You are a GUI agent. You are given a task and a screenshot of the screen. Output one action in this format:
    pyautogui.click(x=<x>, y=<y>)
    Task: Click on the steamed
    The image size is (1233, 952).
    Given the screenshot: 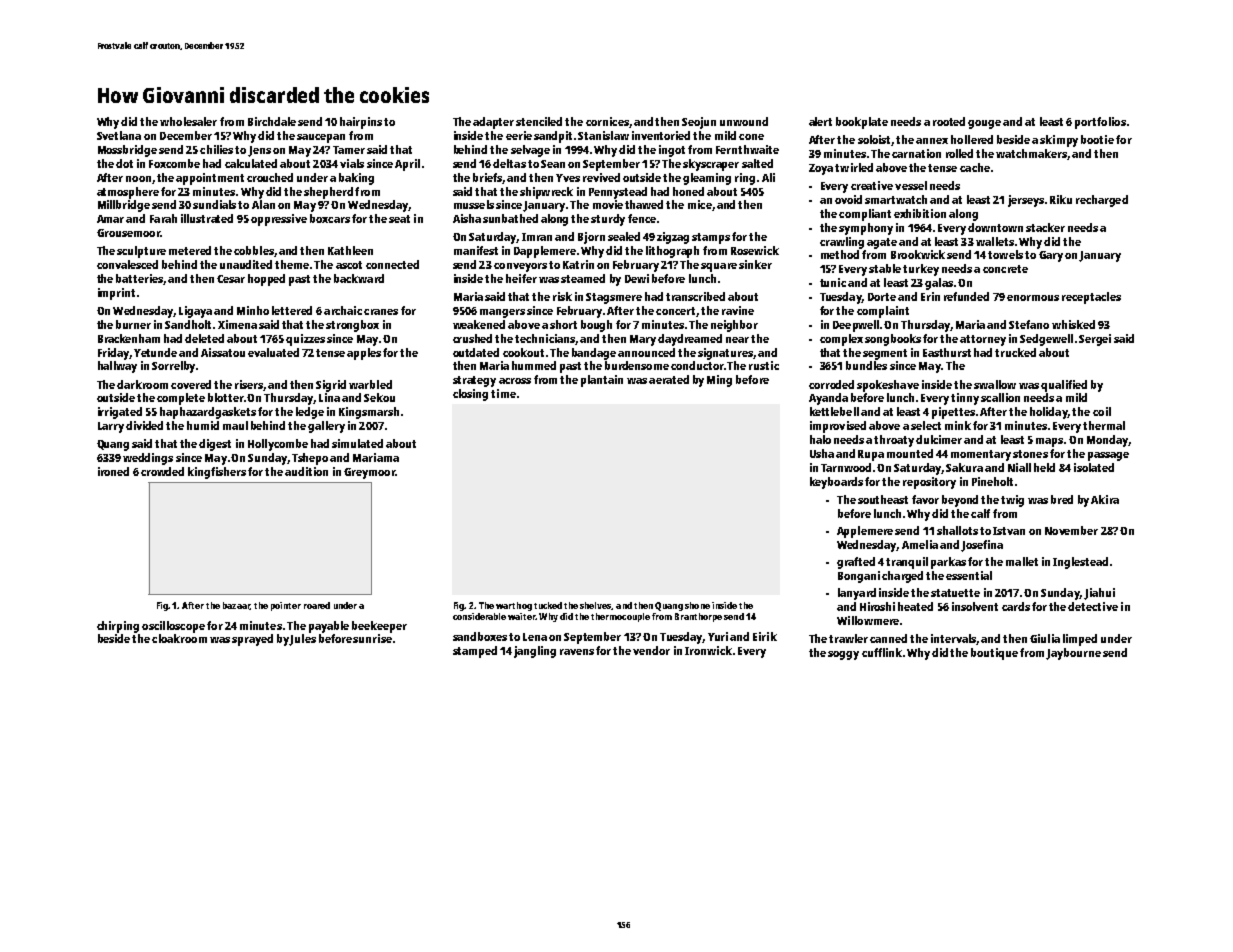 What is the action you would take?
    pyautogui.click(x=583, y=278)
